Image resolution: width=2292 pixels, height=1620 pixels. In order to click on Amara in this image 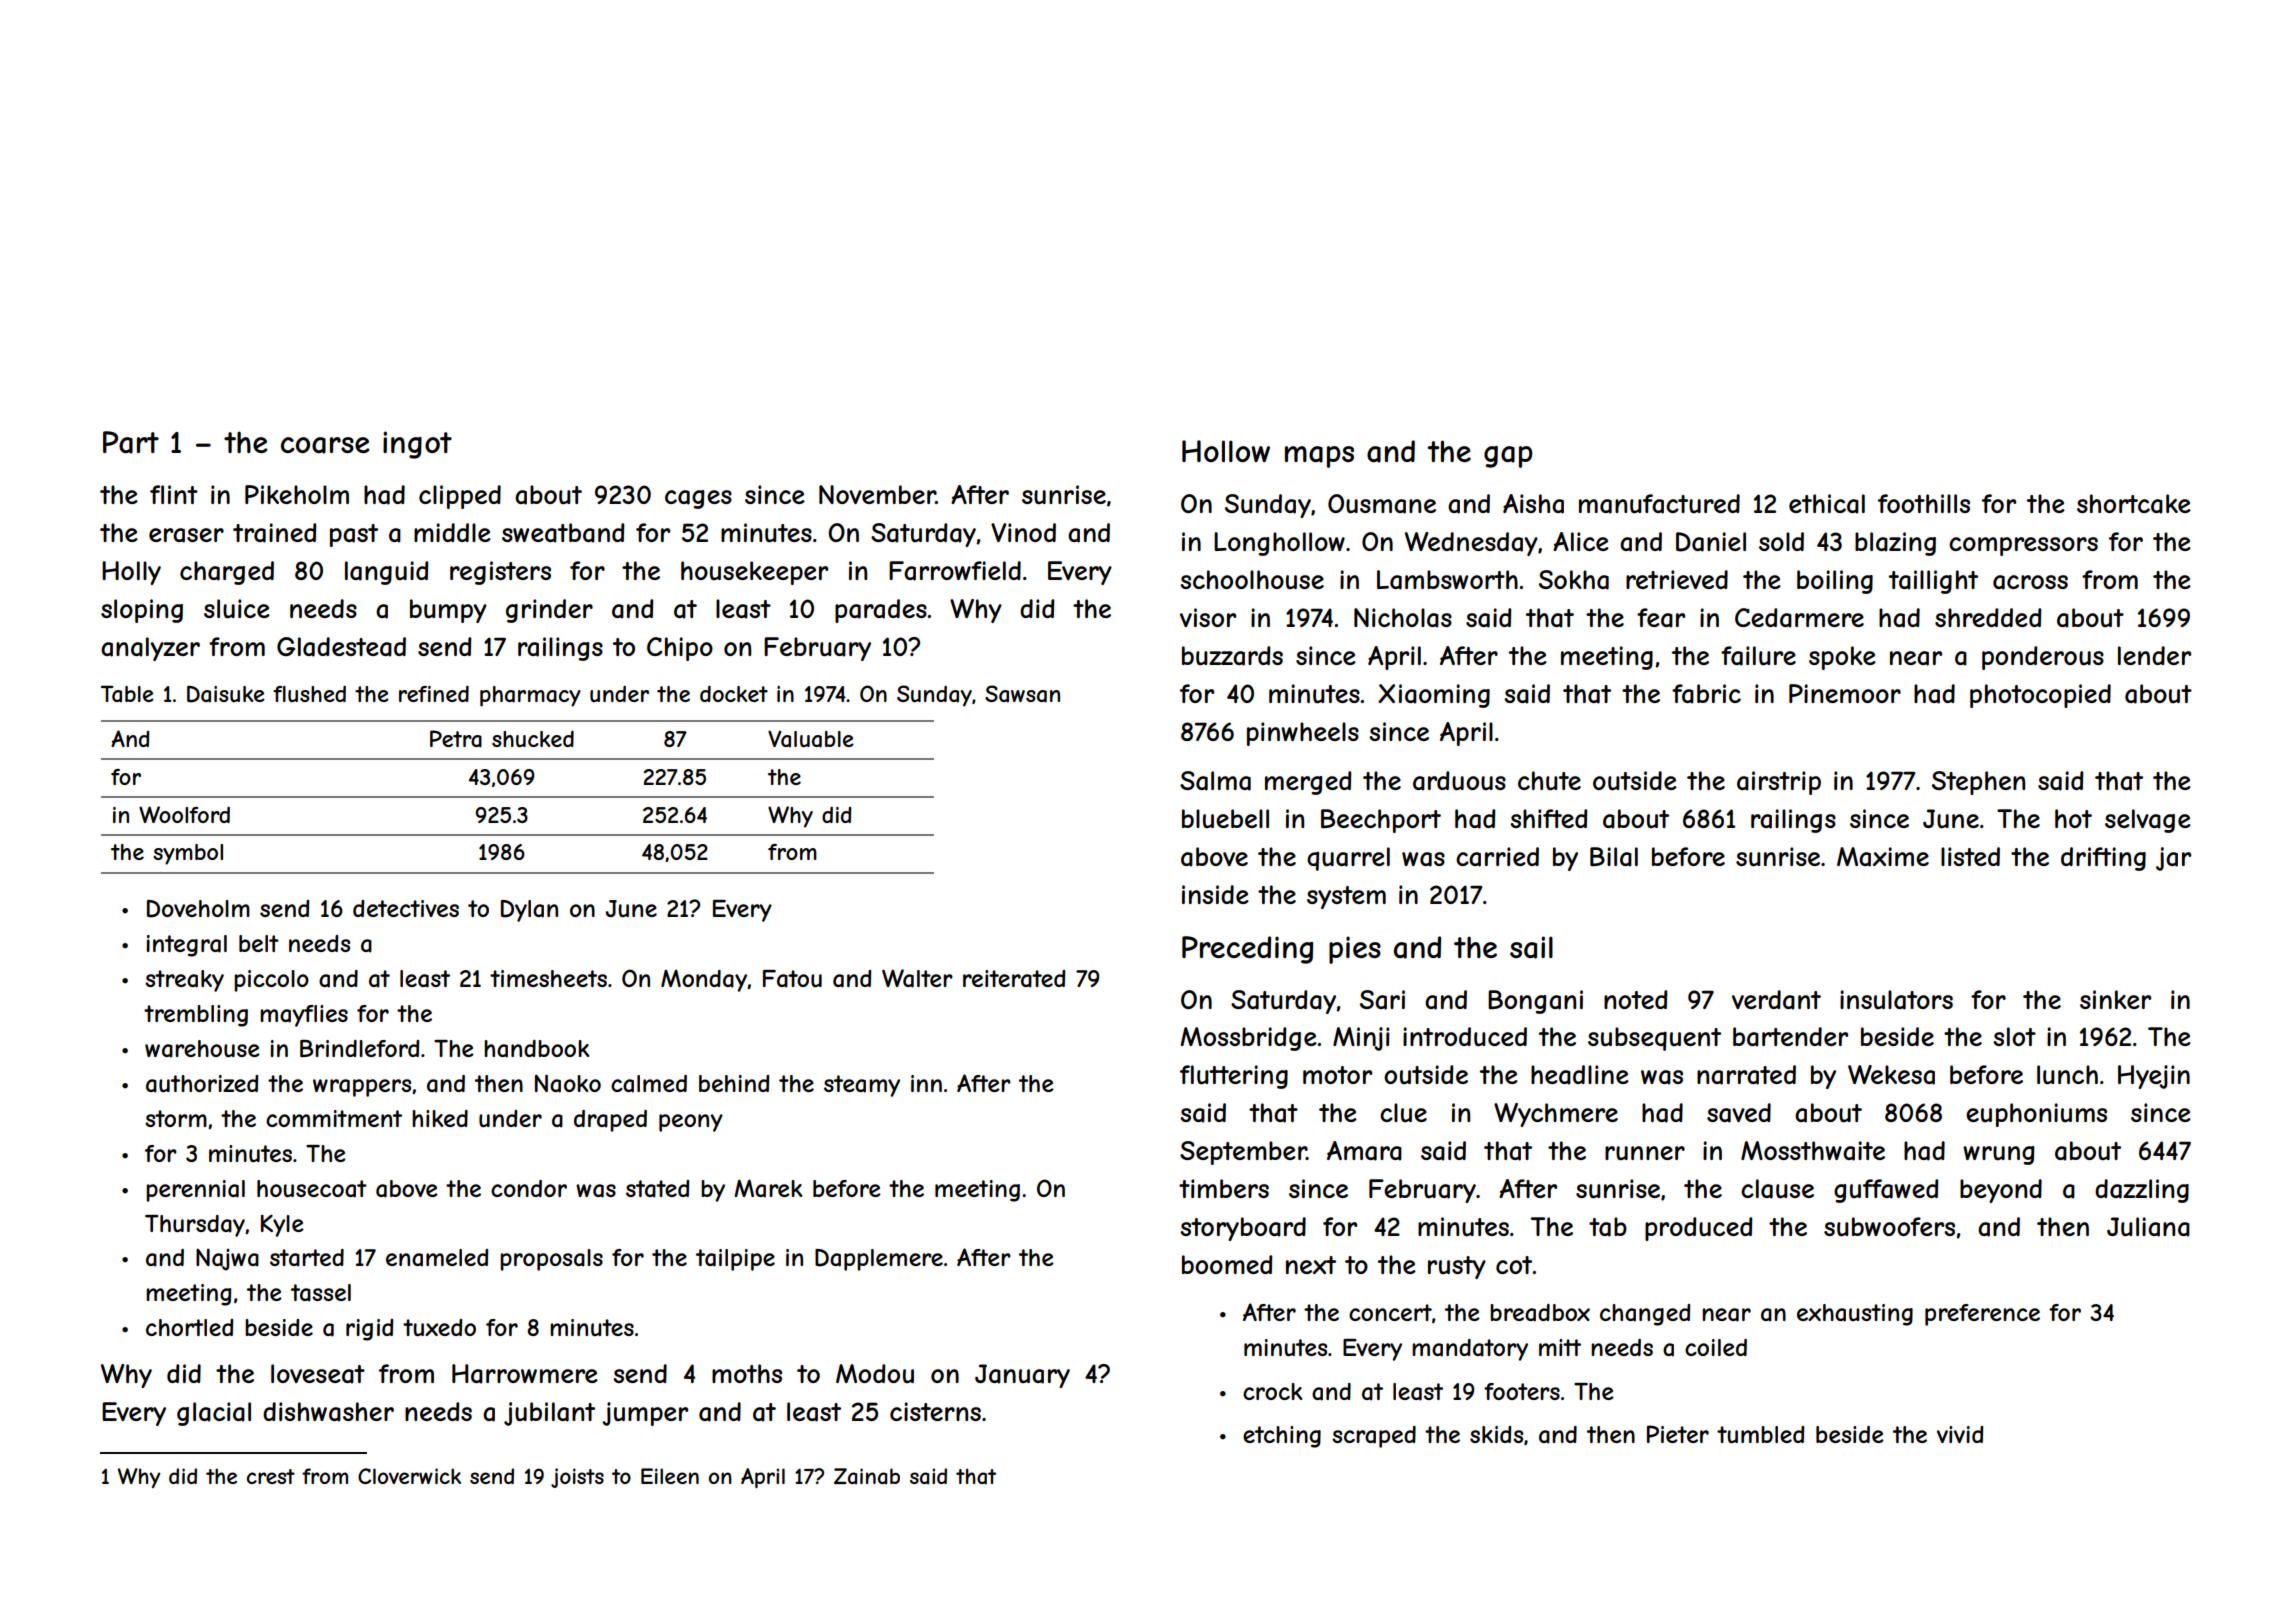, I will do `click(1364, 1151)`.
